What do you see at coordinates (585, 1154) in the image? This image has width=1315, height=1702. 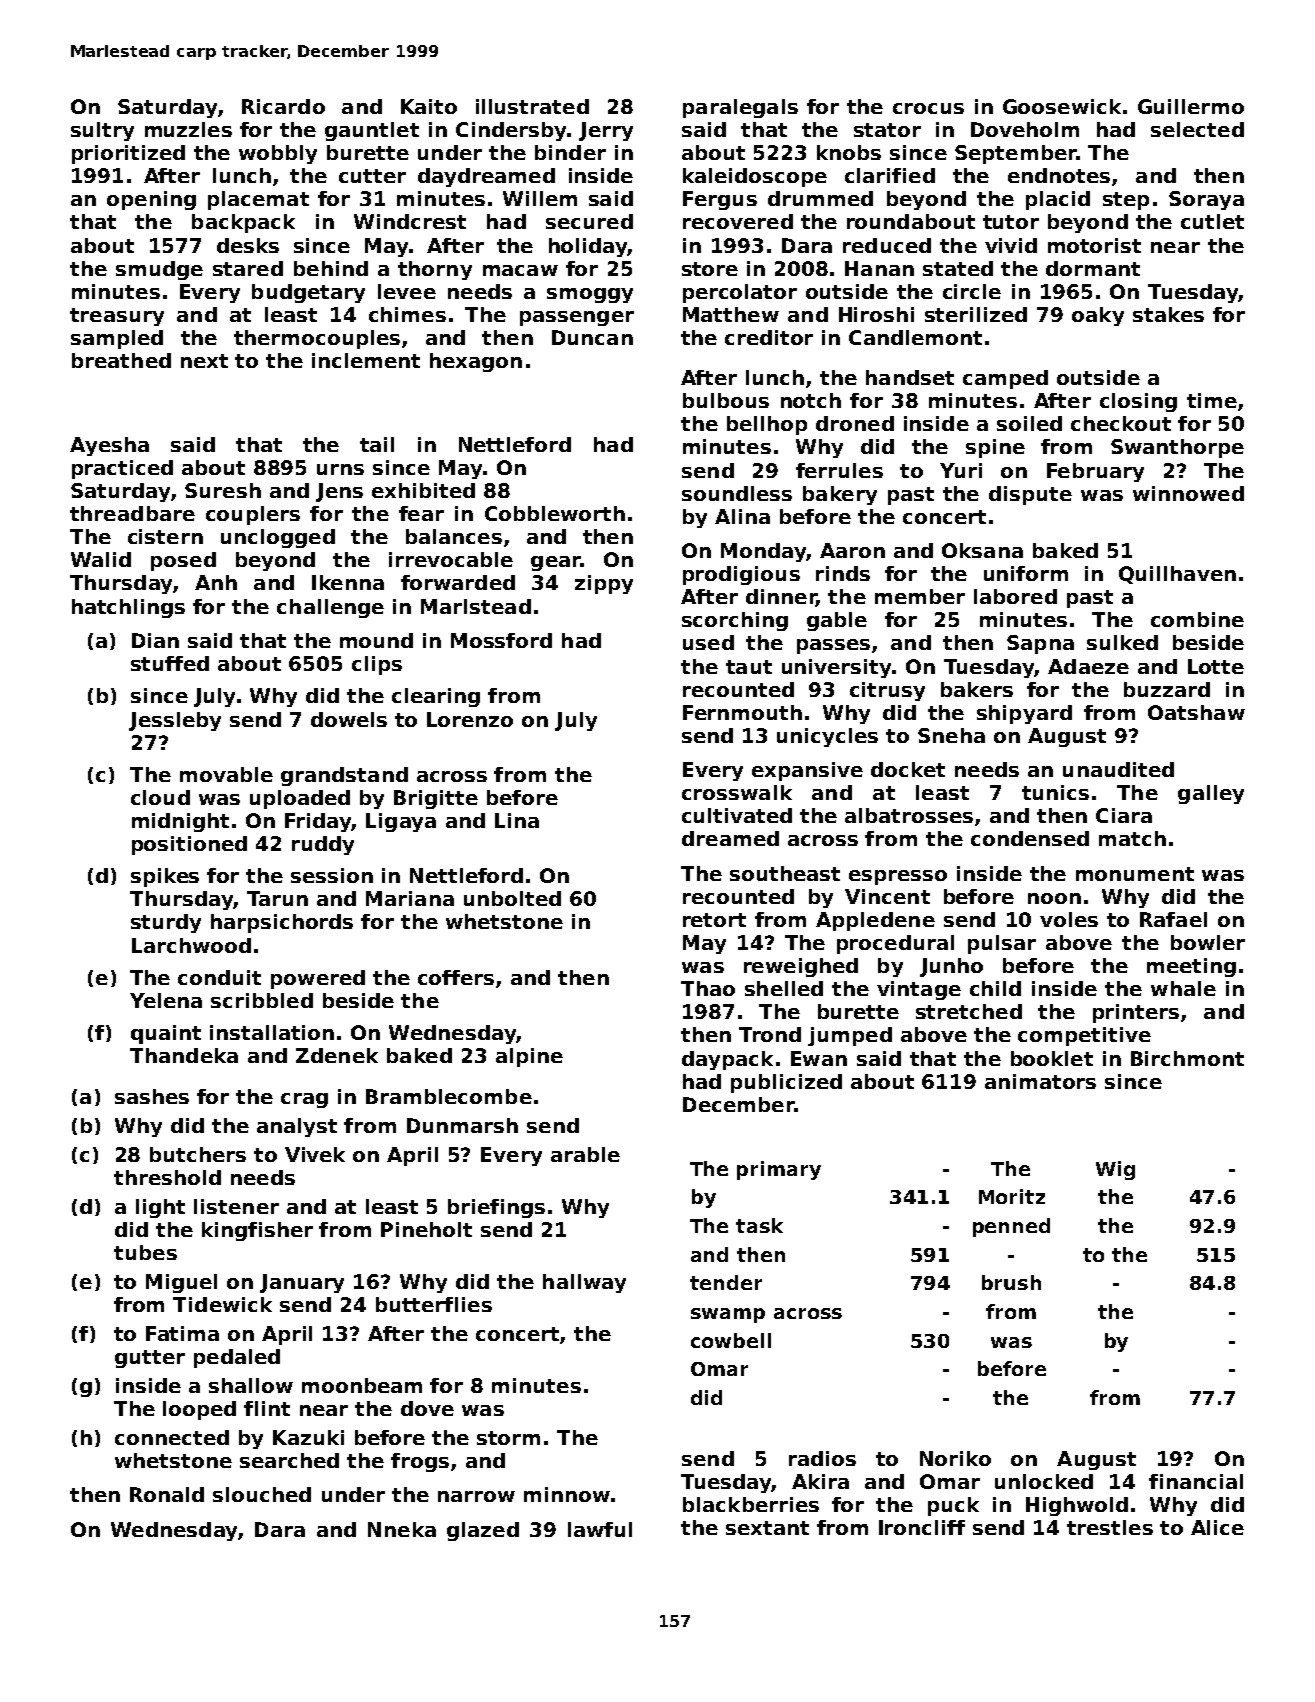 I see `arable` at bounding box center [585, 1154].
